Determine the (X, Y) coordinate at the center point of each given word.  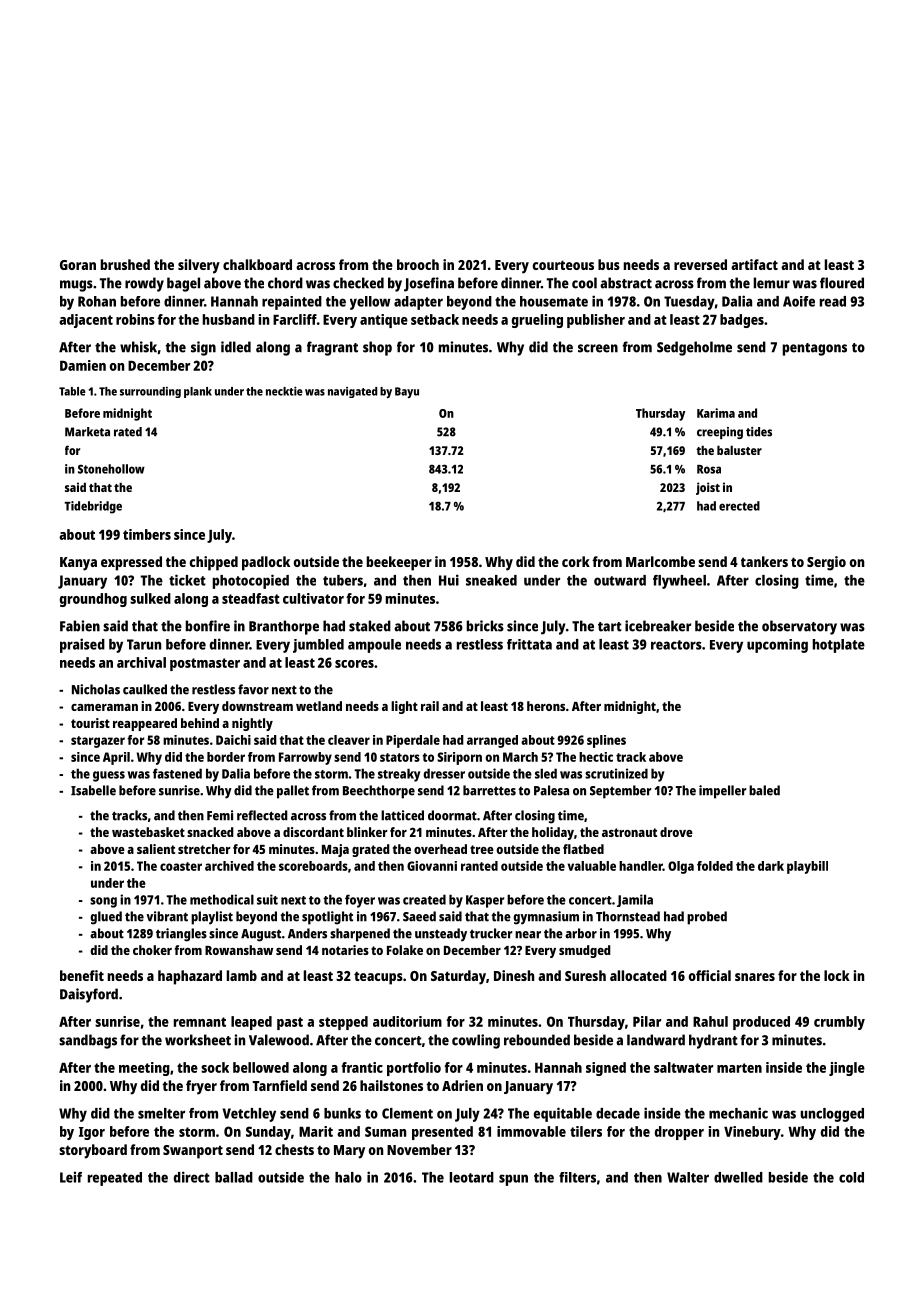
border (226, 757)
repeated (115, 1179)
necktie (284, 391)
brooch (418, 264)
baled (764, 790)
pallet (293, 792)
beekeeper (399, 563)
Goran (78, 265)
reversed (700, 264)
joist (708, 488)
